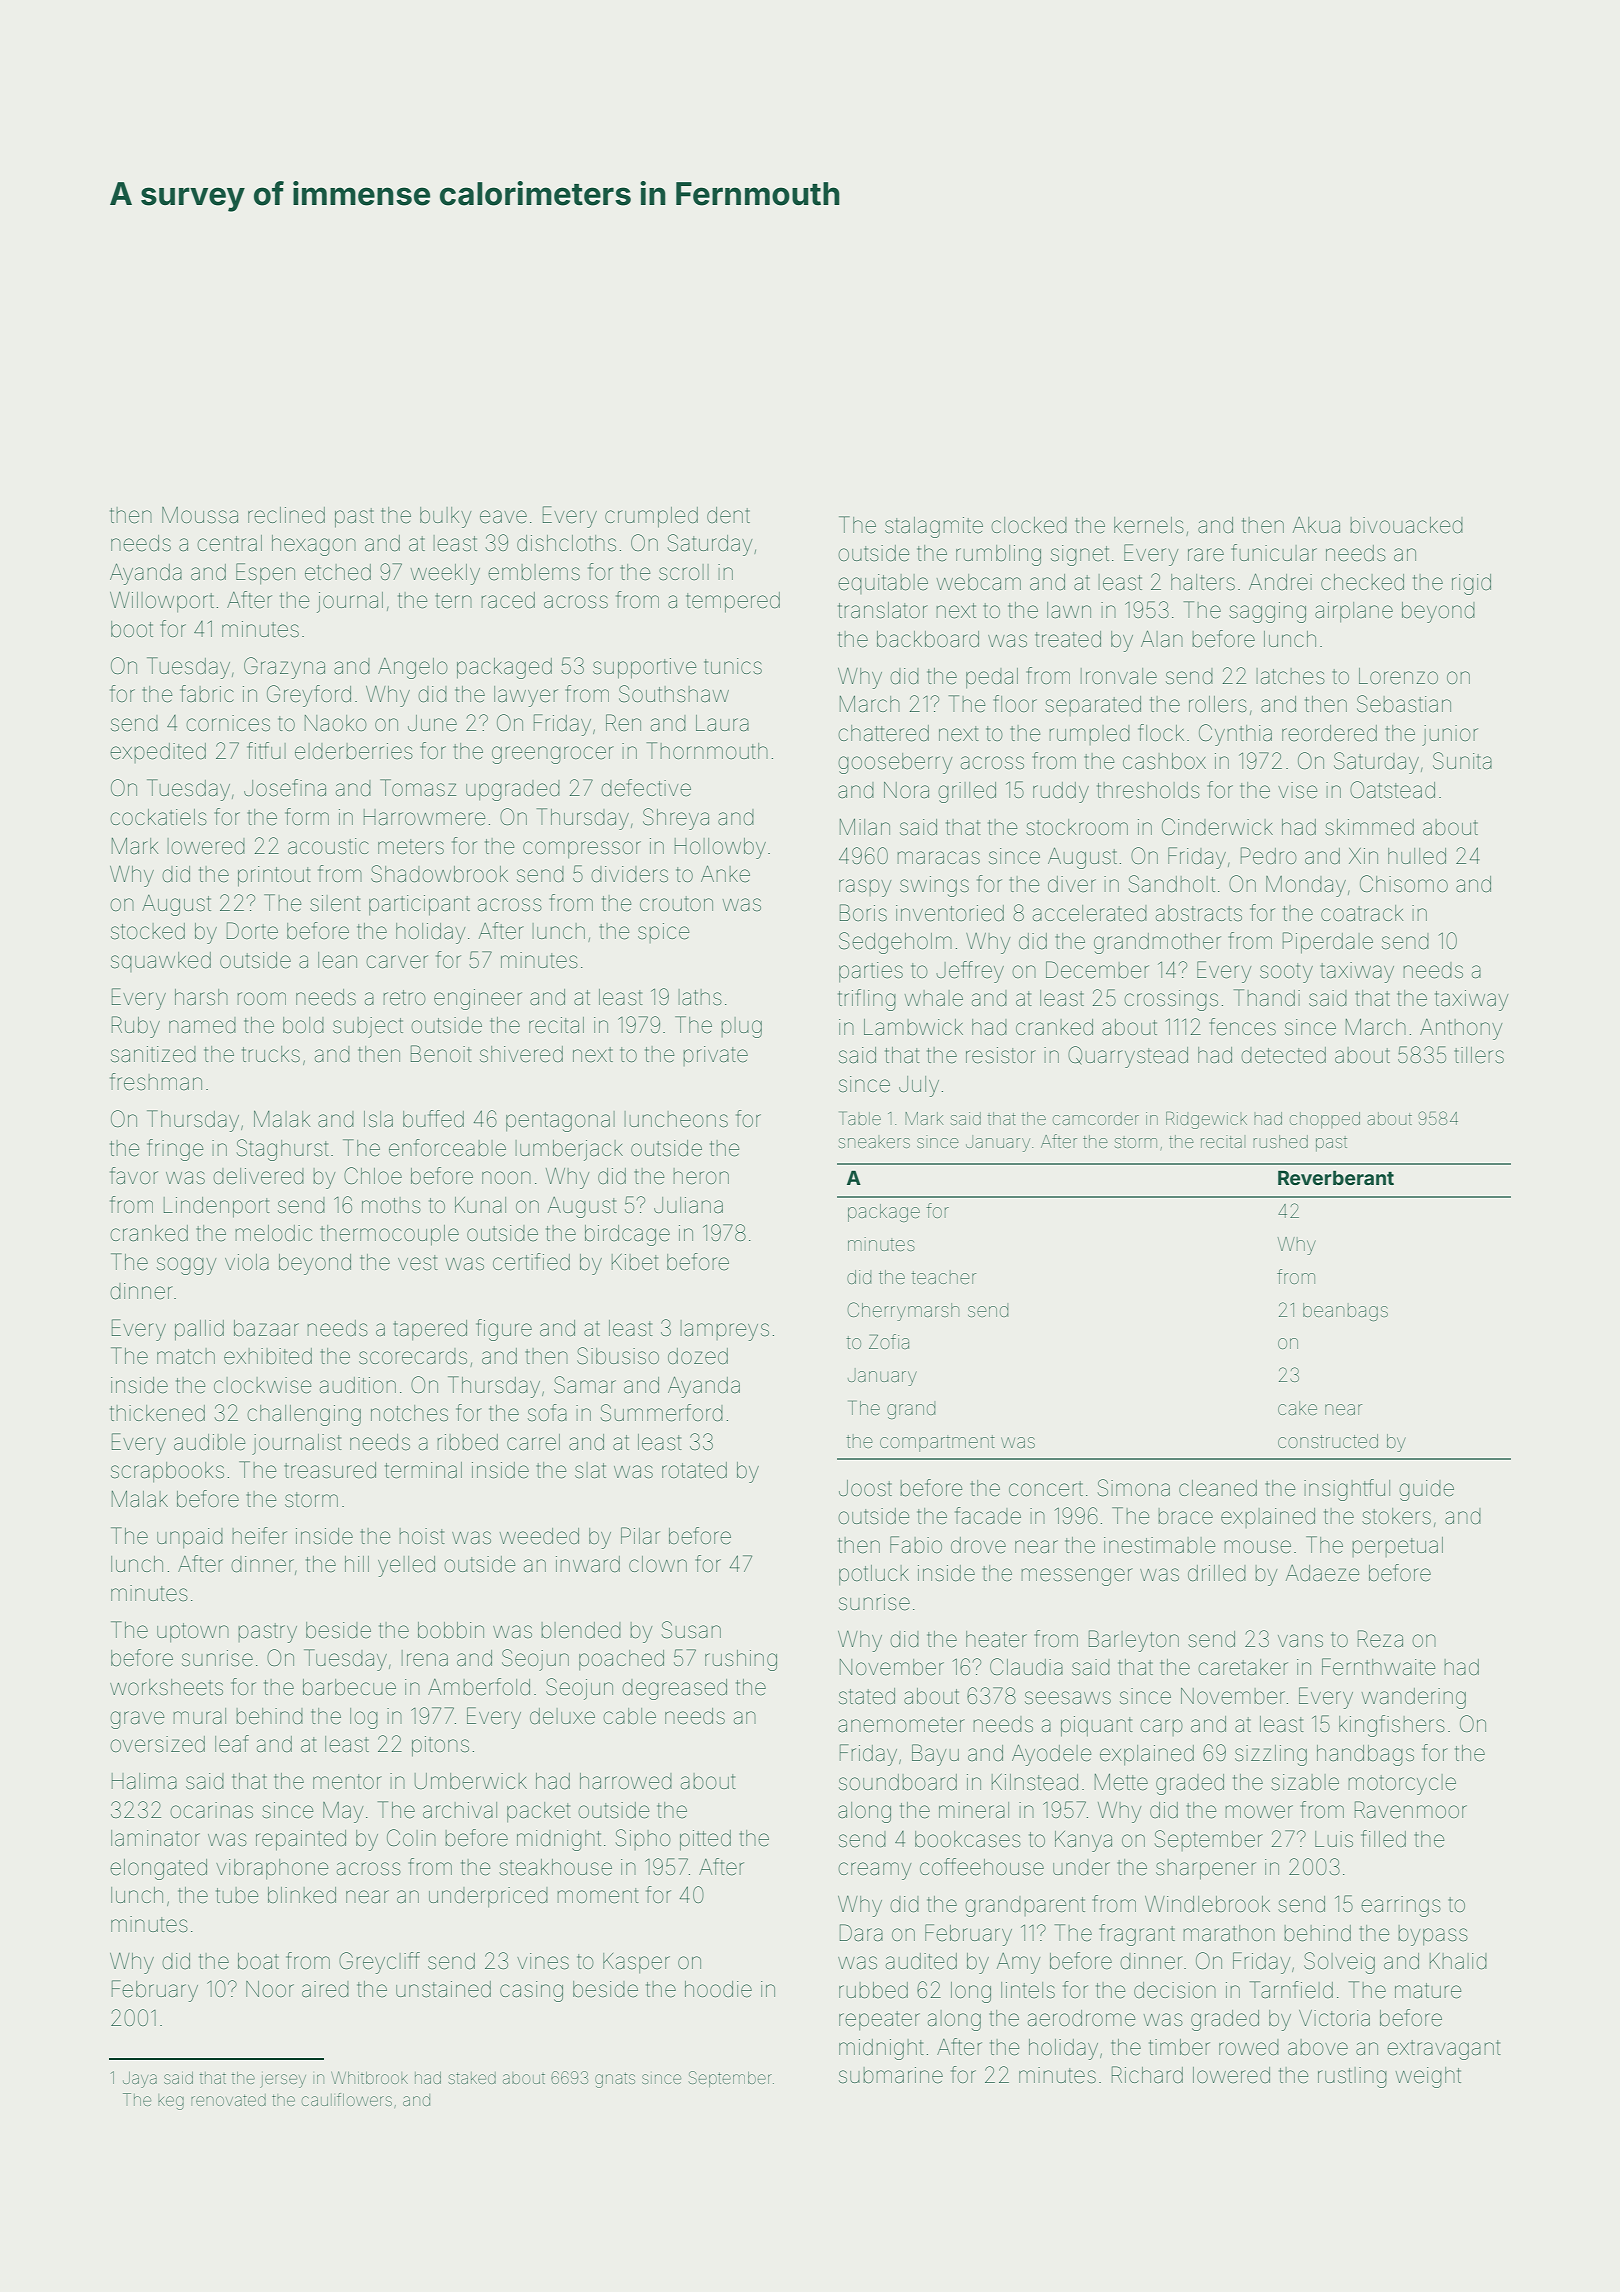 The height and width of the image is (2292, 1620). I want to click on participant, so click(419, 905).
